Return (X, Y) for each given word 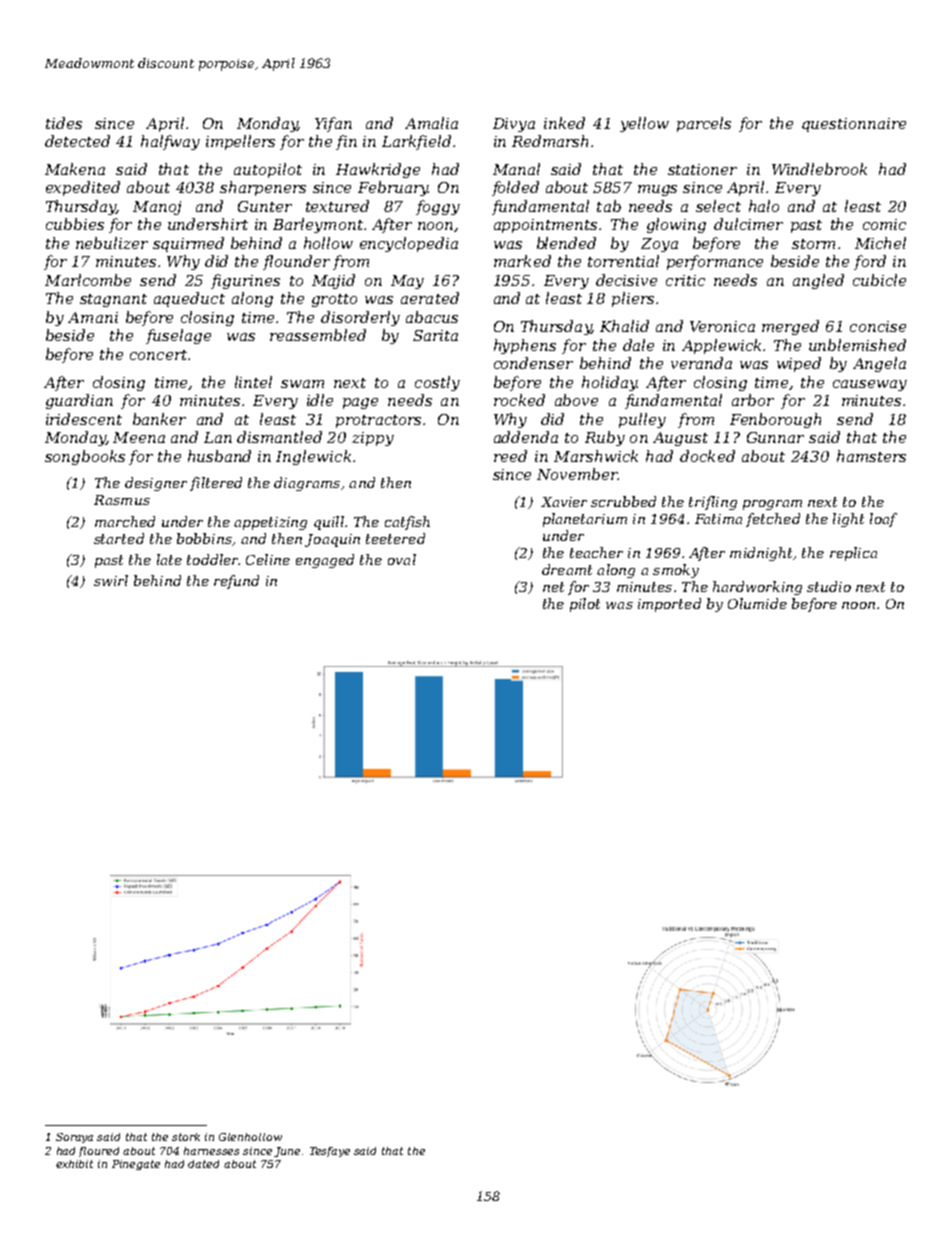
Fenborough (775, 420)
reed (510, 456)
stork (186, 1137)
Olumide (757, 603)
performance (715, 262)
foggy (438, 207)
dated (203, 1164)
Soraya (74, 1138)
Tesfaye (330, 1152)
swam (302, 384)
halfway (170, 142)
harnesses (211, 1151)
